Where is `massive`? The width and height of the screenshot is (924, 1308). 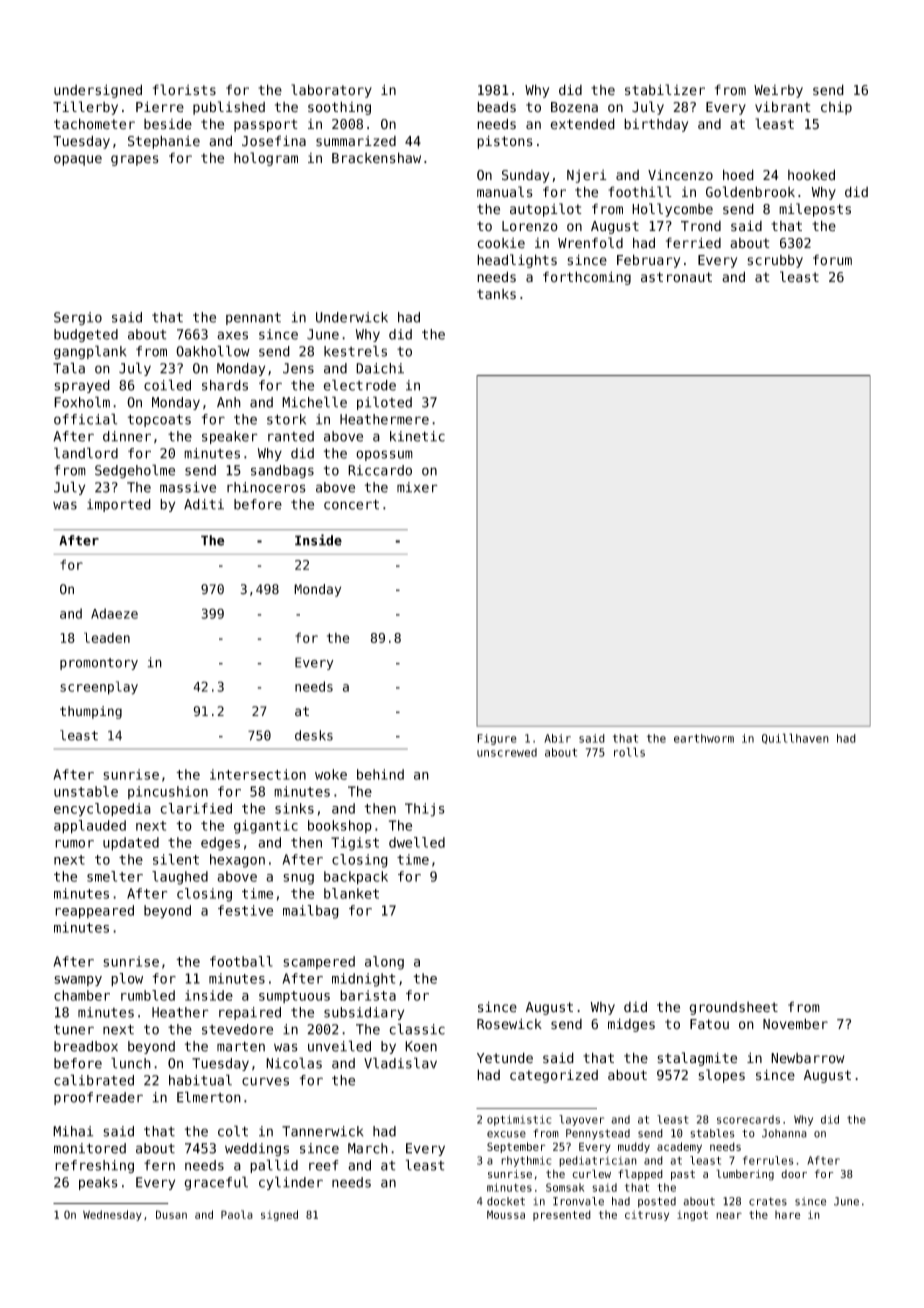 massive is located at coordinates (188, 487).
